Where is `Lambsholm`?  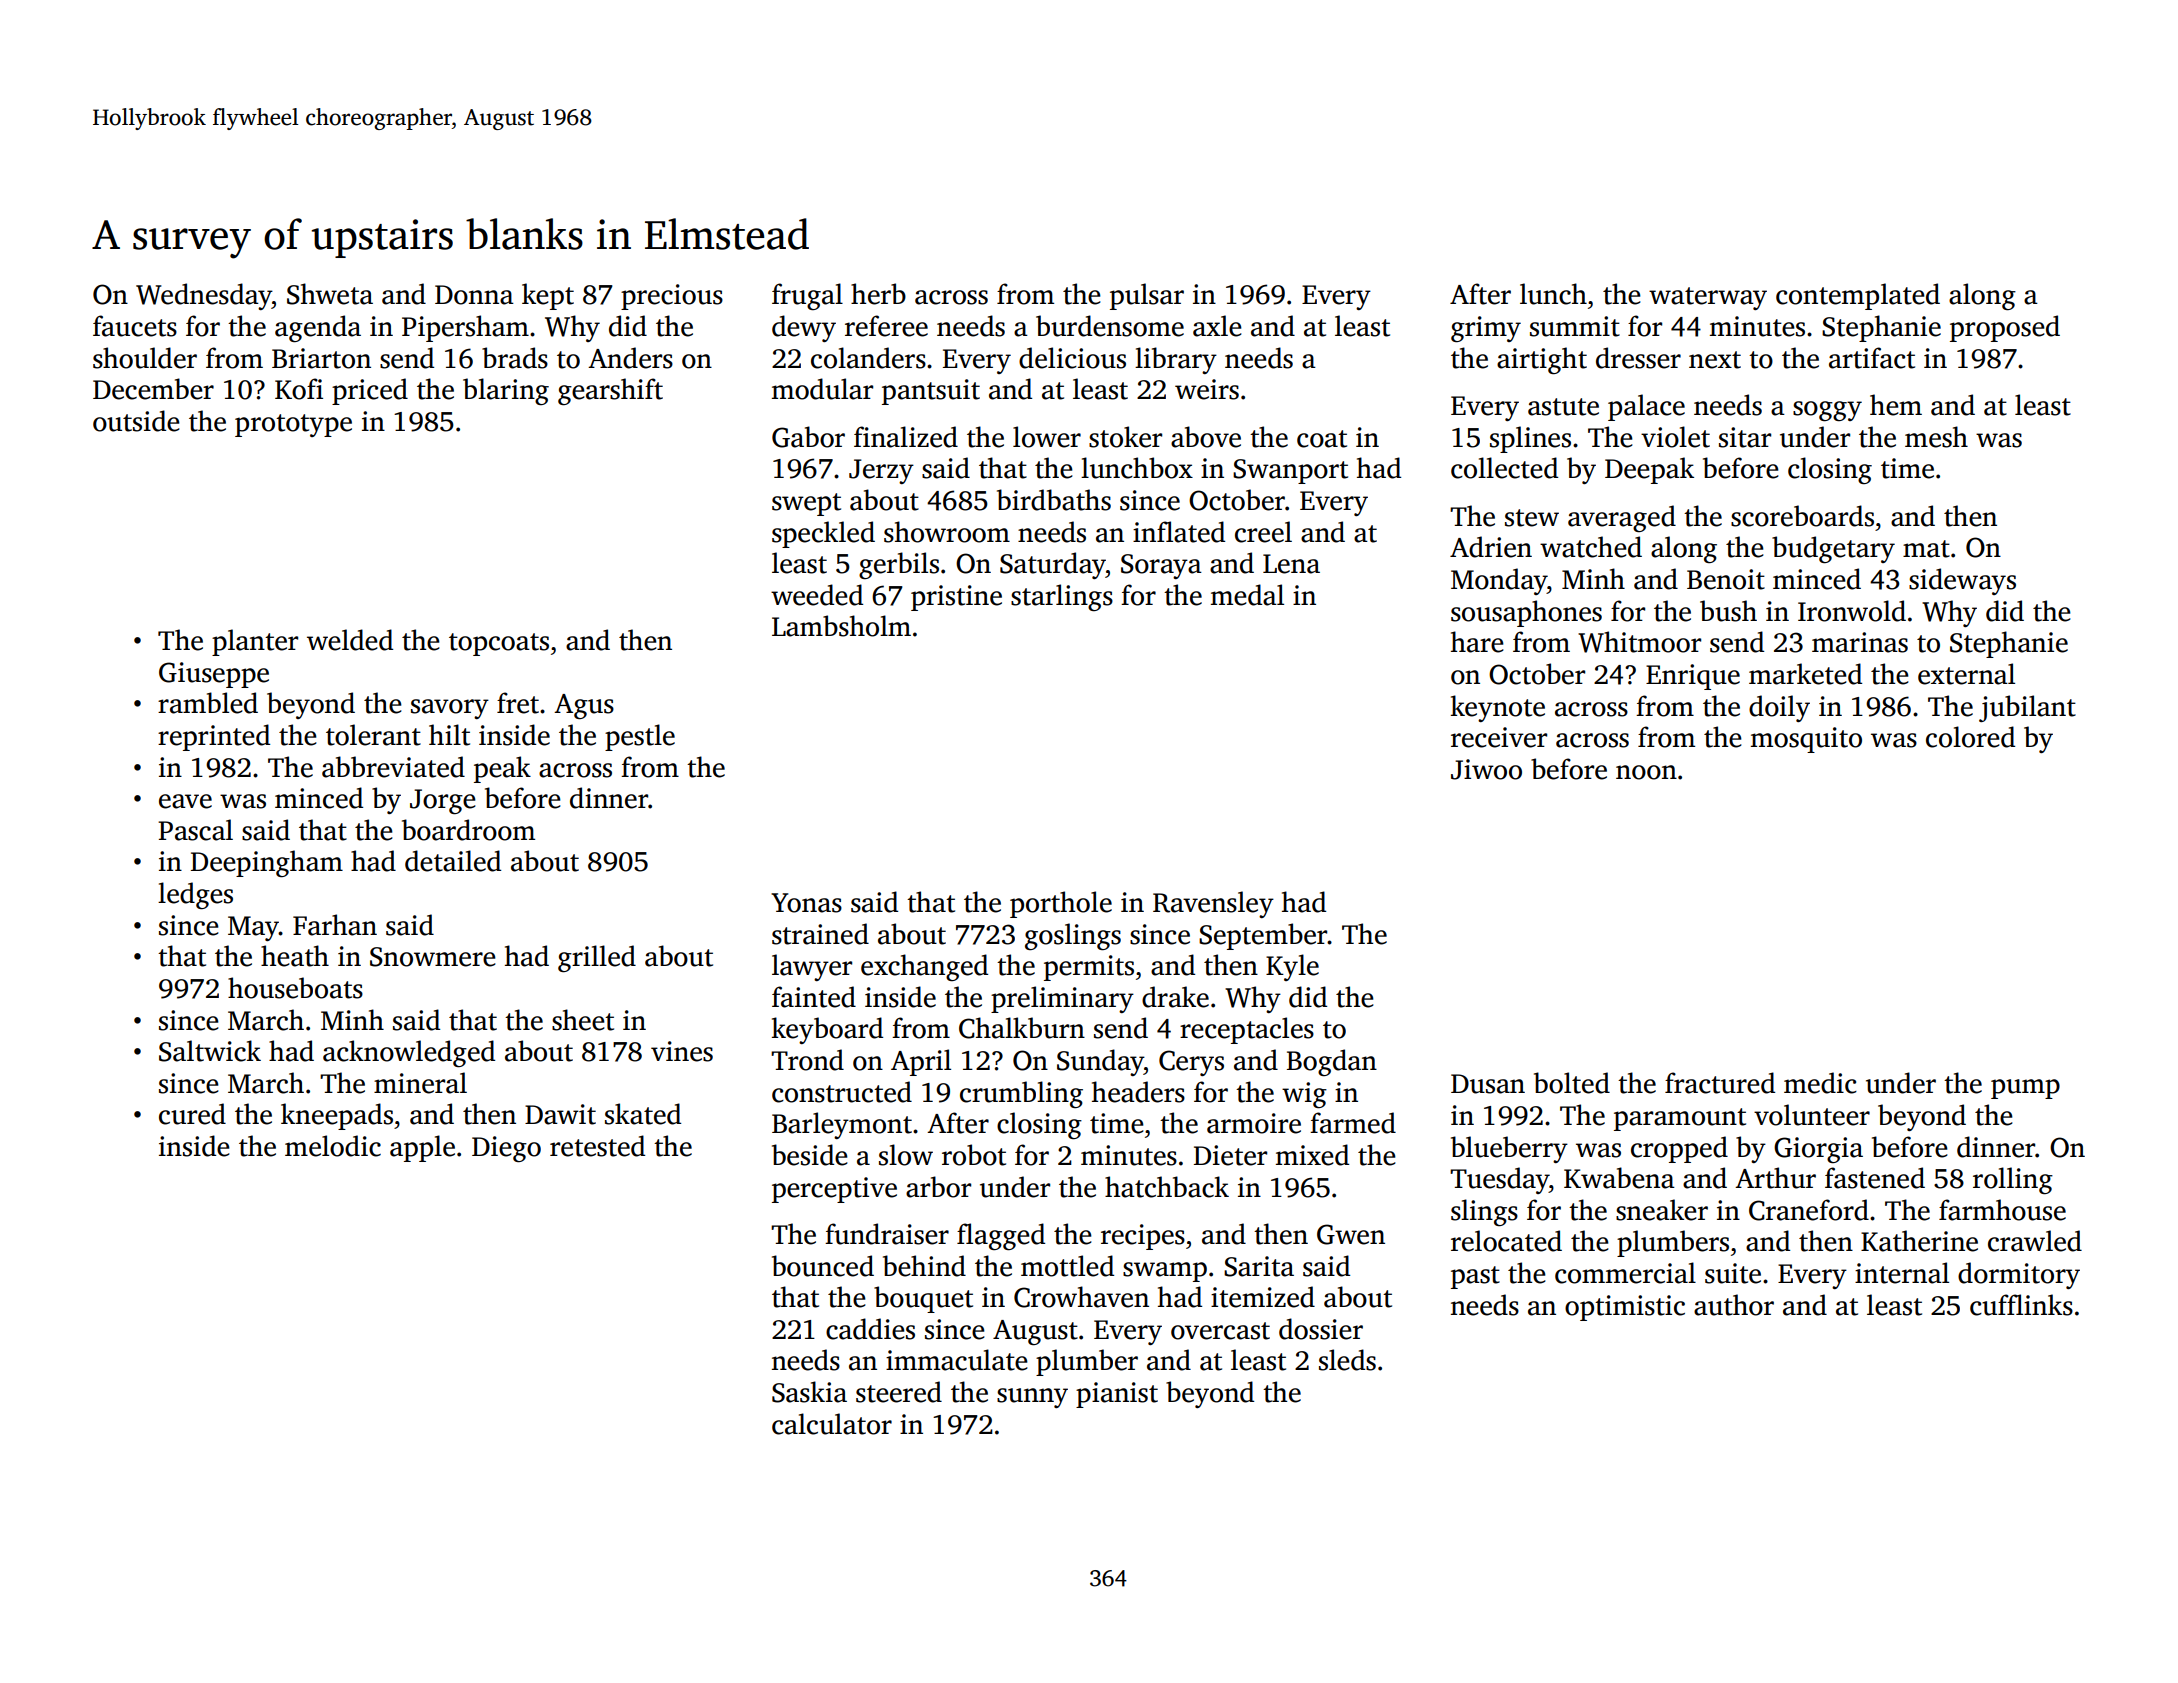 Lambsholm is located at coordinates (841, 626).
